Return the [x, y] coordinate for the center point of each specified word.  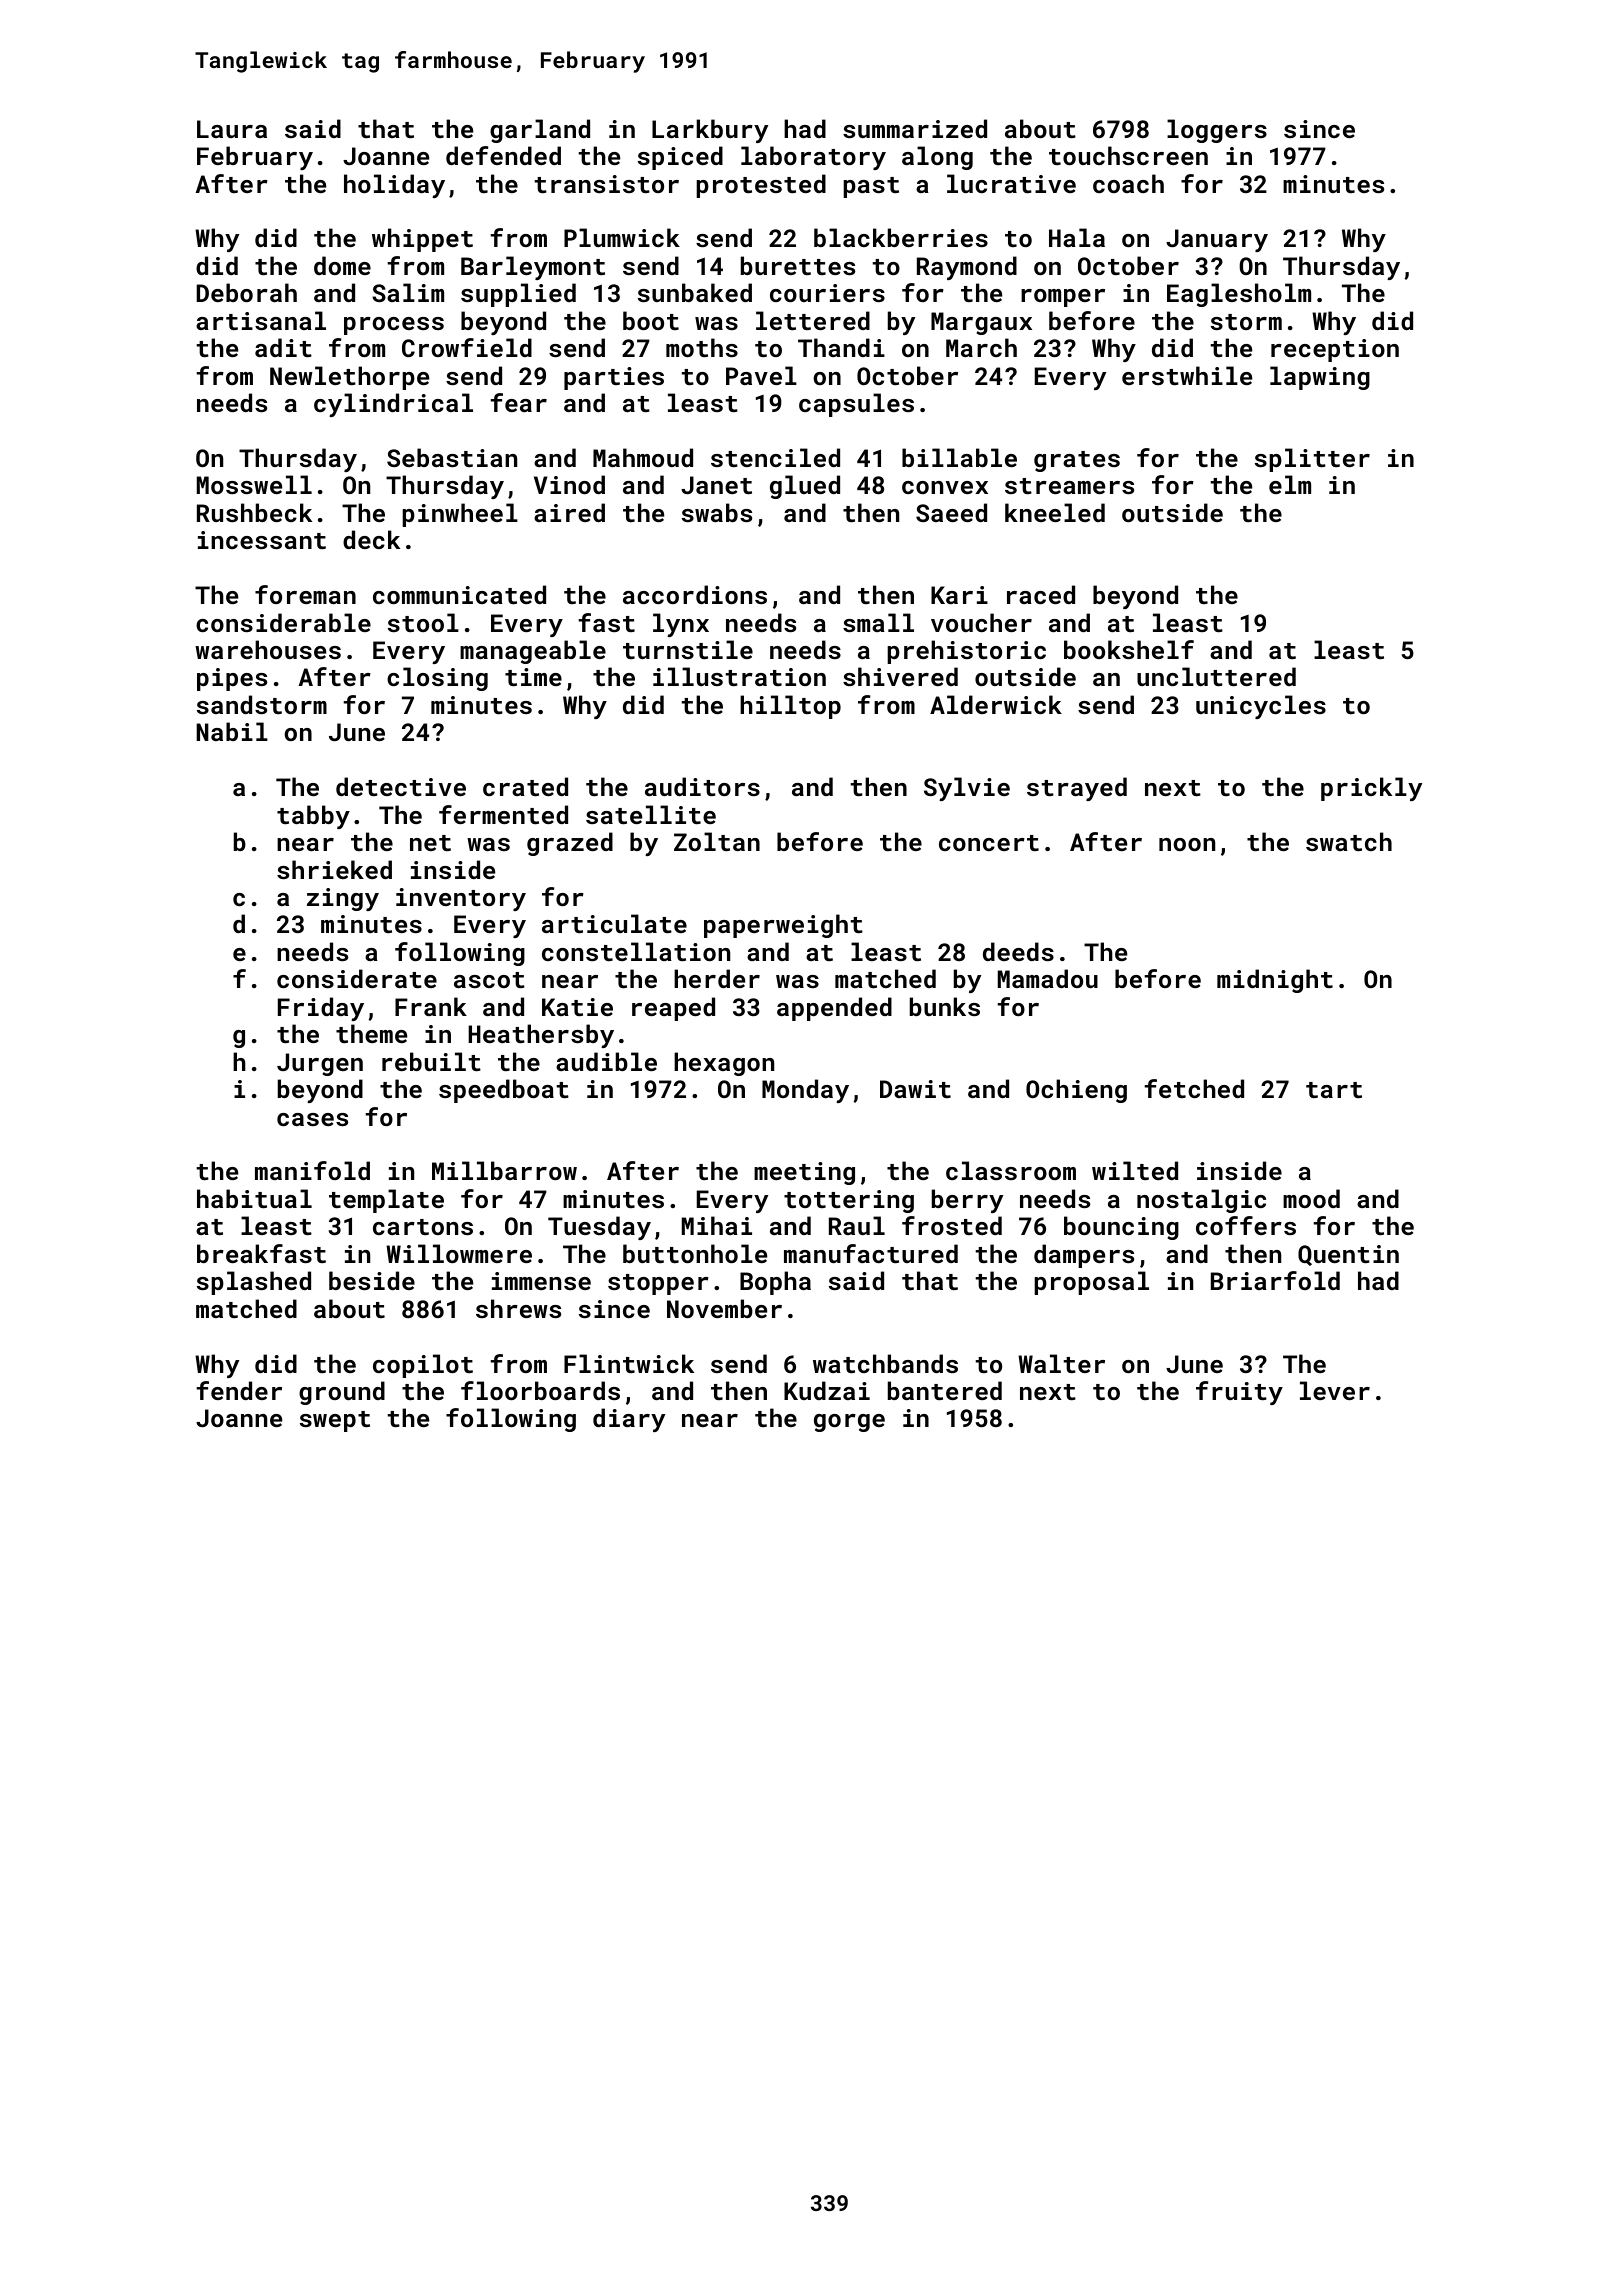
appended [834, 1009]
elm [1290, 484]
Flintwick [629, 1363]
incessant [262, 540]
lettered [813, 320]
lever [1335, 1390]
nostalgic [1201, 1201]
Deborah [247, 292]
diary [629, 1420]
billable [959, 457]
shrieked [334, 869]
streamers [1069, 486]
